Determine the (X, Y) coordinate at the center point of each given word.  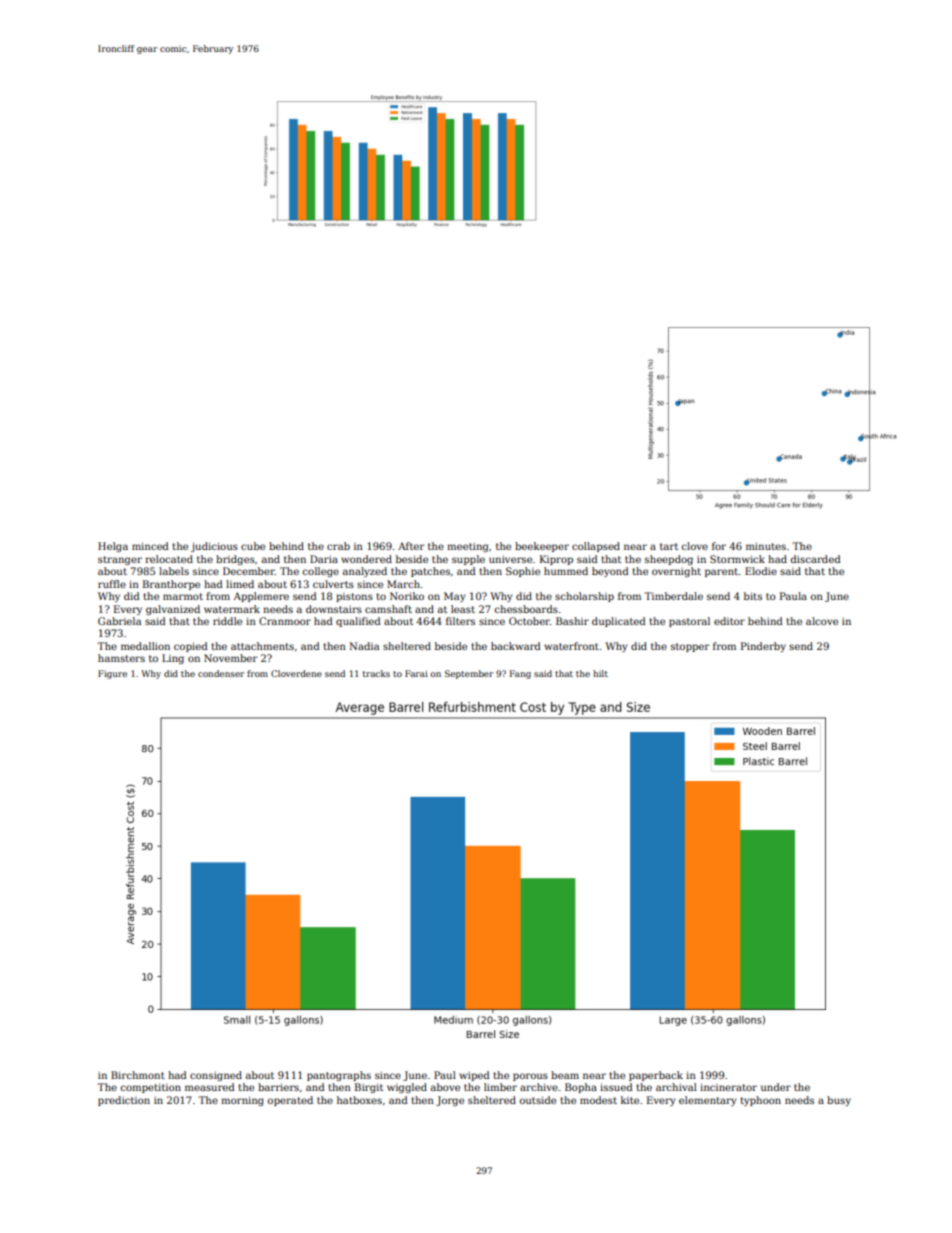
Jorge (450, 1101)
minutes (766, 546)
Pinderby (763, 647)
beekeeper (542, 547)
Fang (520, 674)
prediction (124, 1101)
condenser (221, 673)
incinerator (728, 1087)
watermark (232, 609)
